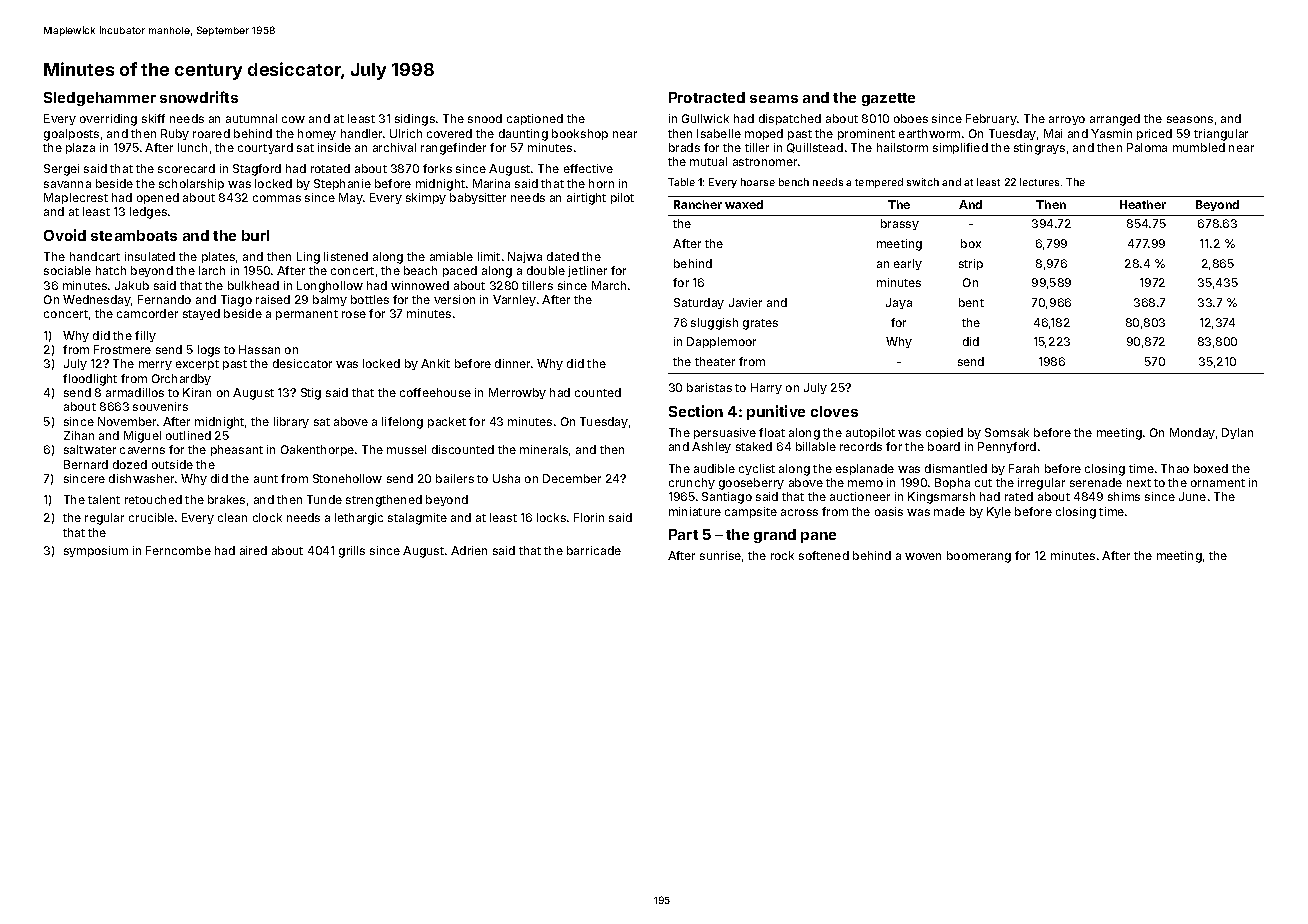 The width and height of the screenshot is (1308, 924). I want to click on June, so click(1192, 496).
